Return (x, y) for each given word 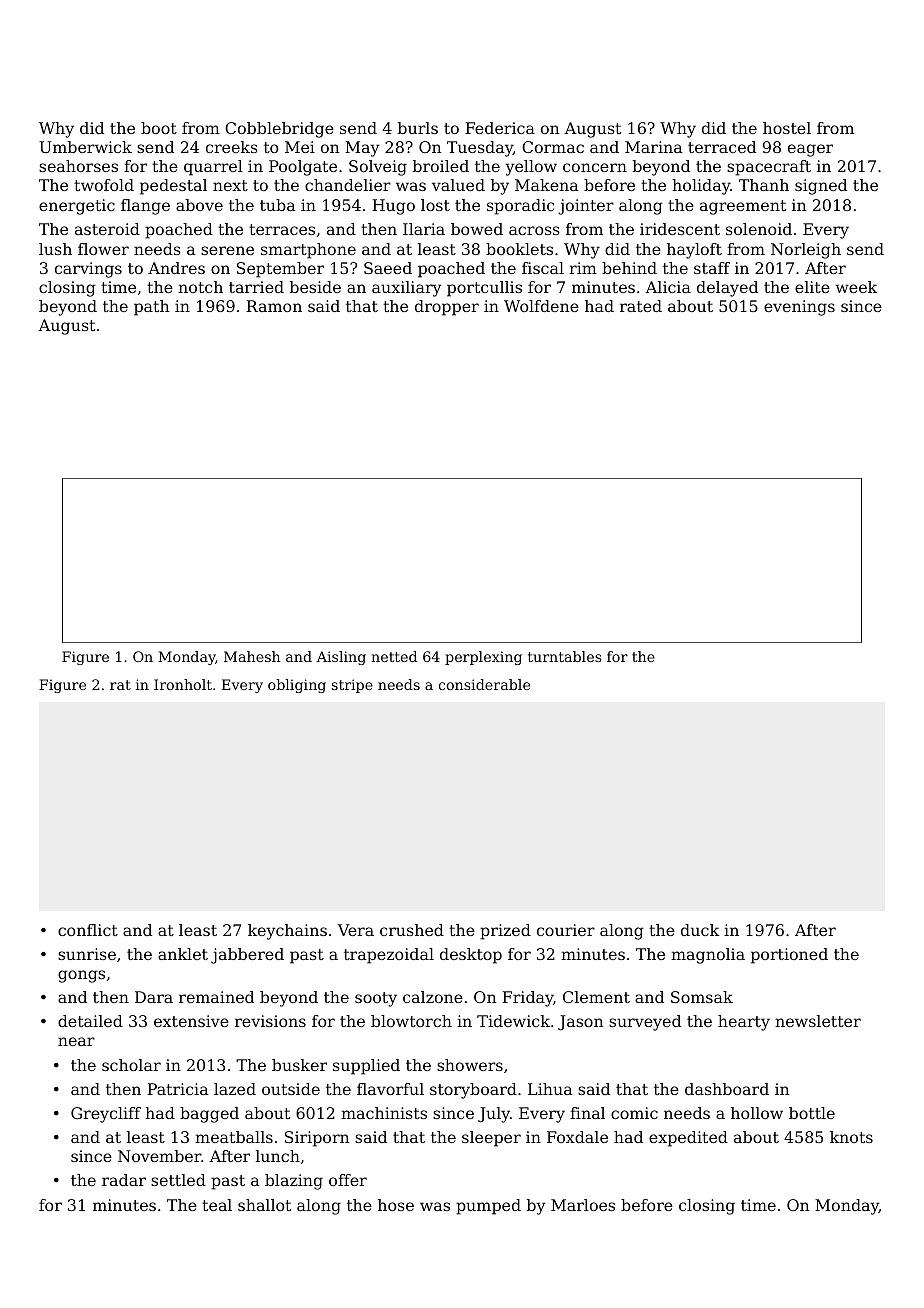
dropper (447, 308)
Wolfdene (541, 306)
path (151, 308)
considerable (484, 684)
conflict (88, 930)
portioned (789, 956)
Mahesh (252, 656)
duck (700, 930)
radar (124, 1180)
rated (641, 306)
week (856, 287)
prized (505, 932)
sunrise (87, 954)
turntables (565, 656)
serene (227, 250)
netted (394, 656)
